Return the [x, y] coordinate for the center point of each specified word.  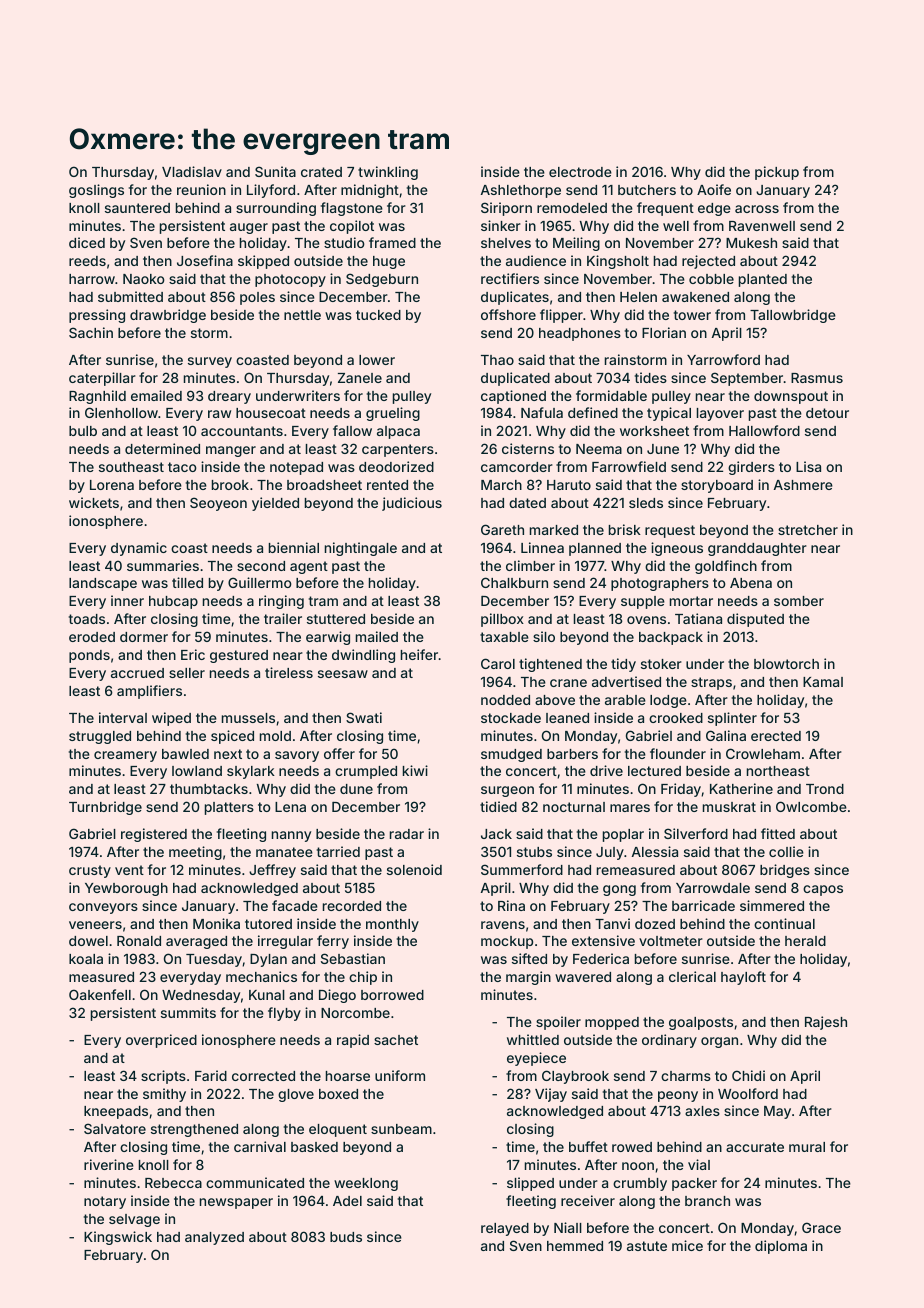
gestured [239, 656]
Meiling [576, 244]
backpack [671, 638]
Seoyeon [218, 504]
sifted [529, 958]
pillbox [502, 620]
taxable [504, 637]
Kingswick [118, 1238]
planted [763, 280]
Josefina [205, 260]
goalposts [701, 1023]
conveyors [103, 908]
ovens [646, 620]
